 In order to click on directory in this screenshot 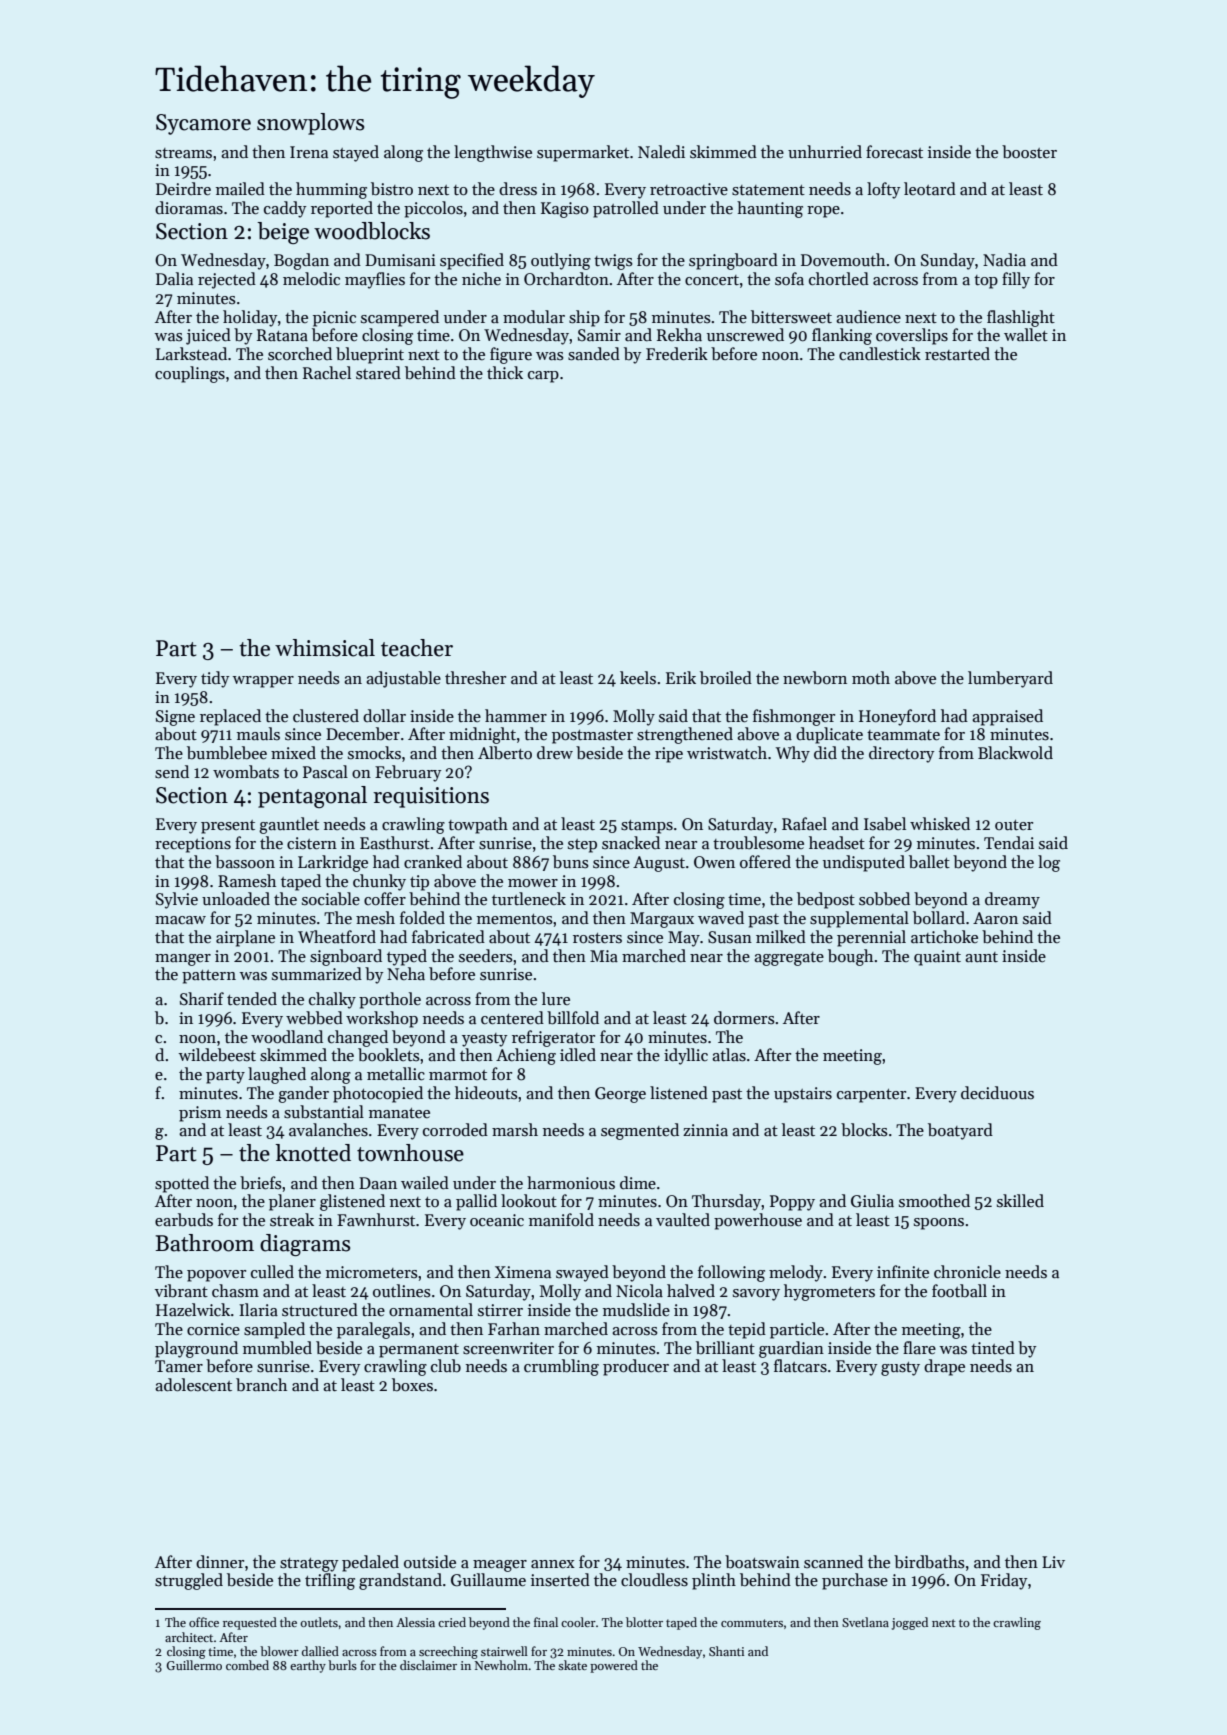, I will do `click(901, 754)`.
